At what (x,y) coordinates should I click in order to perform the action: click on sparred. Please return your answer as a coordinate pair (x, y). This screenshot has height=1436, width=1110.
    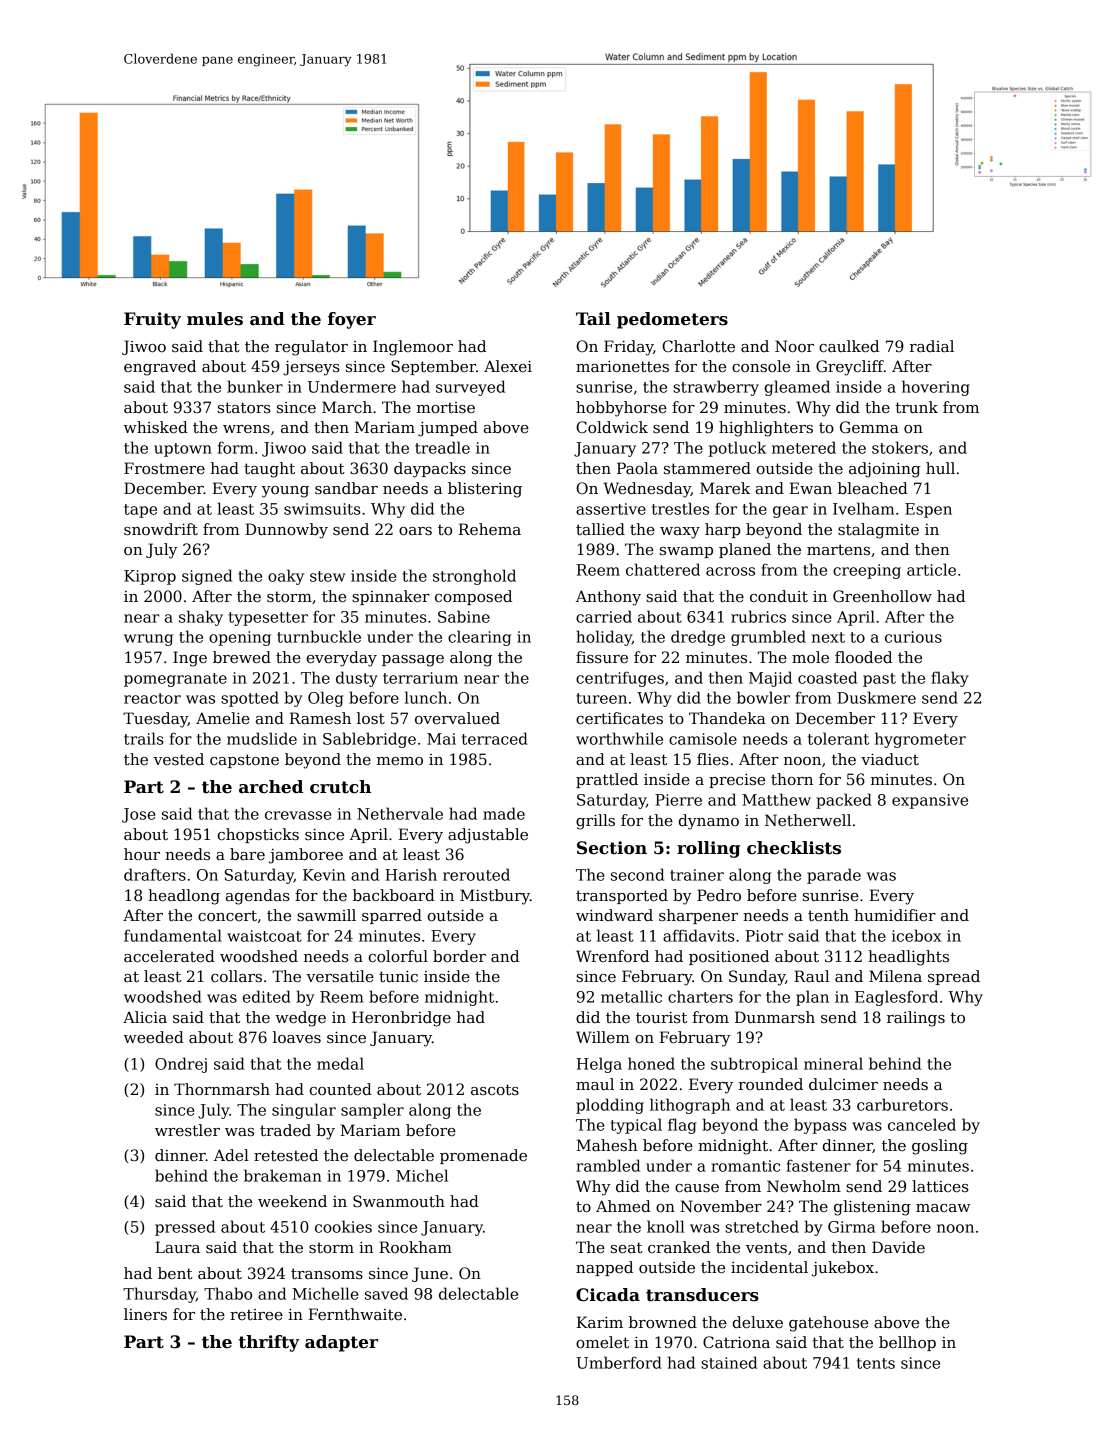
    Looking at the image, I should click on (392, 916).
